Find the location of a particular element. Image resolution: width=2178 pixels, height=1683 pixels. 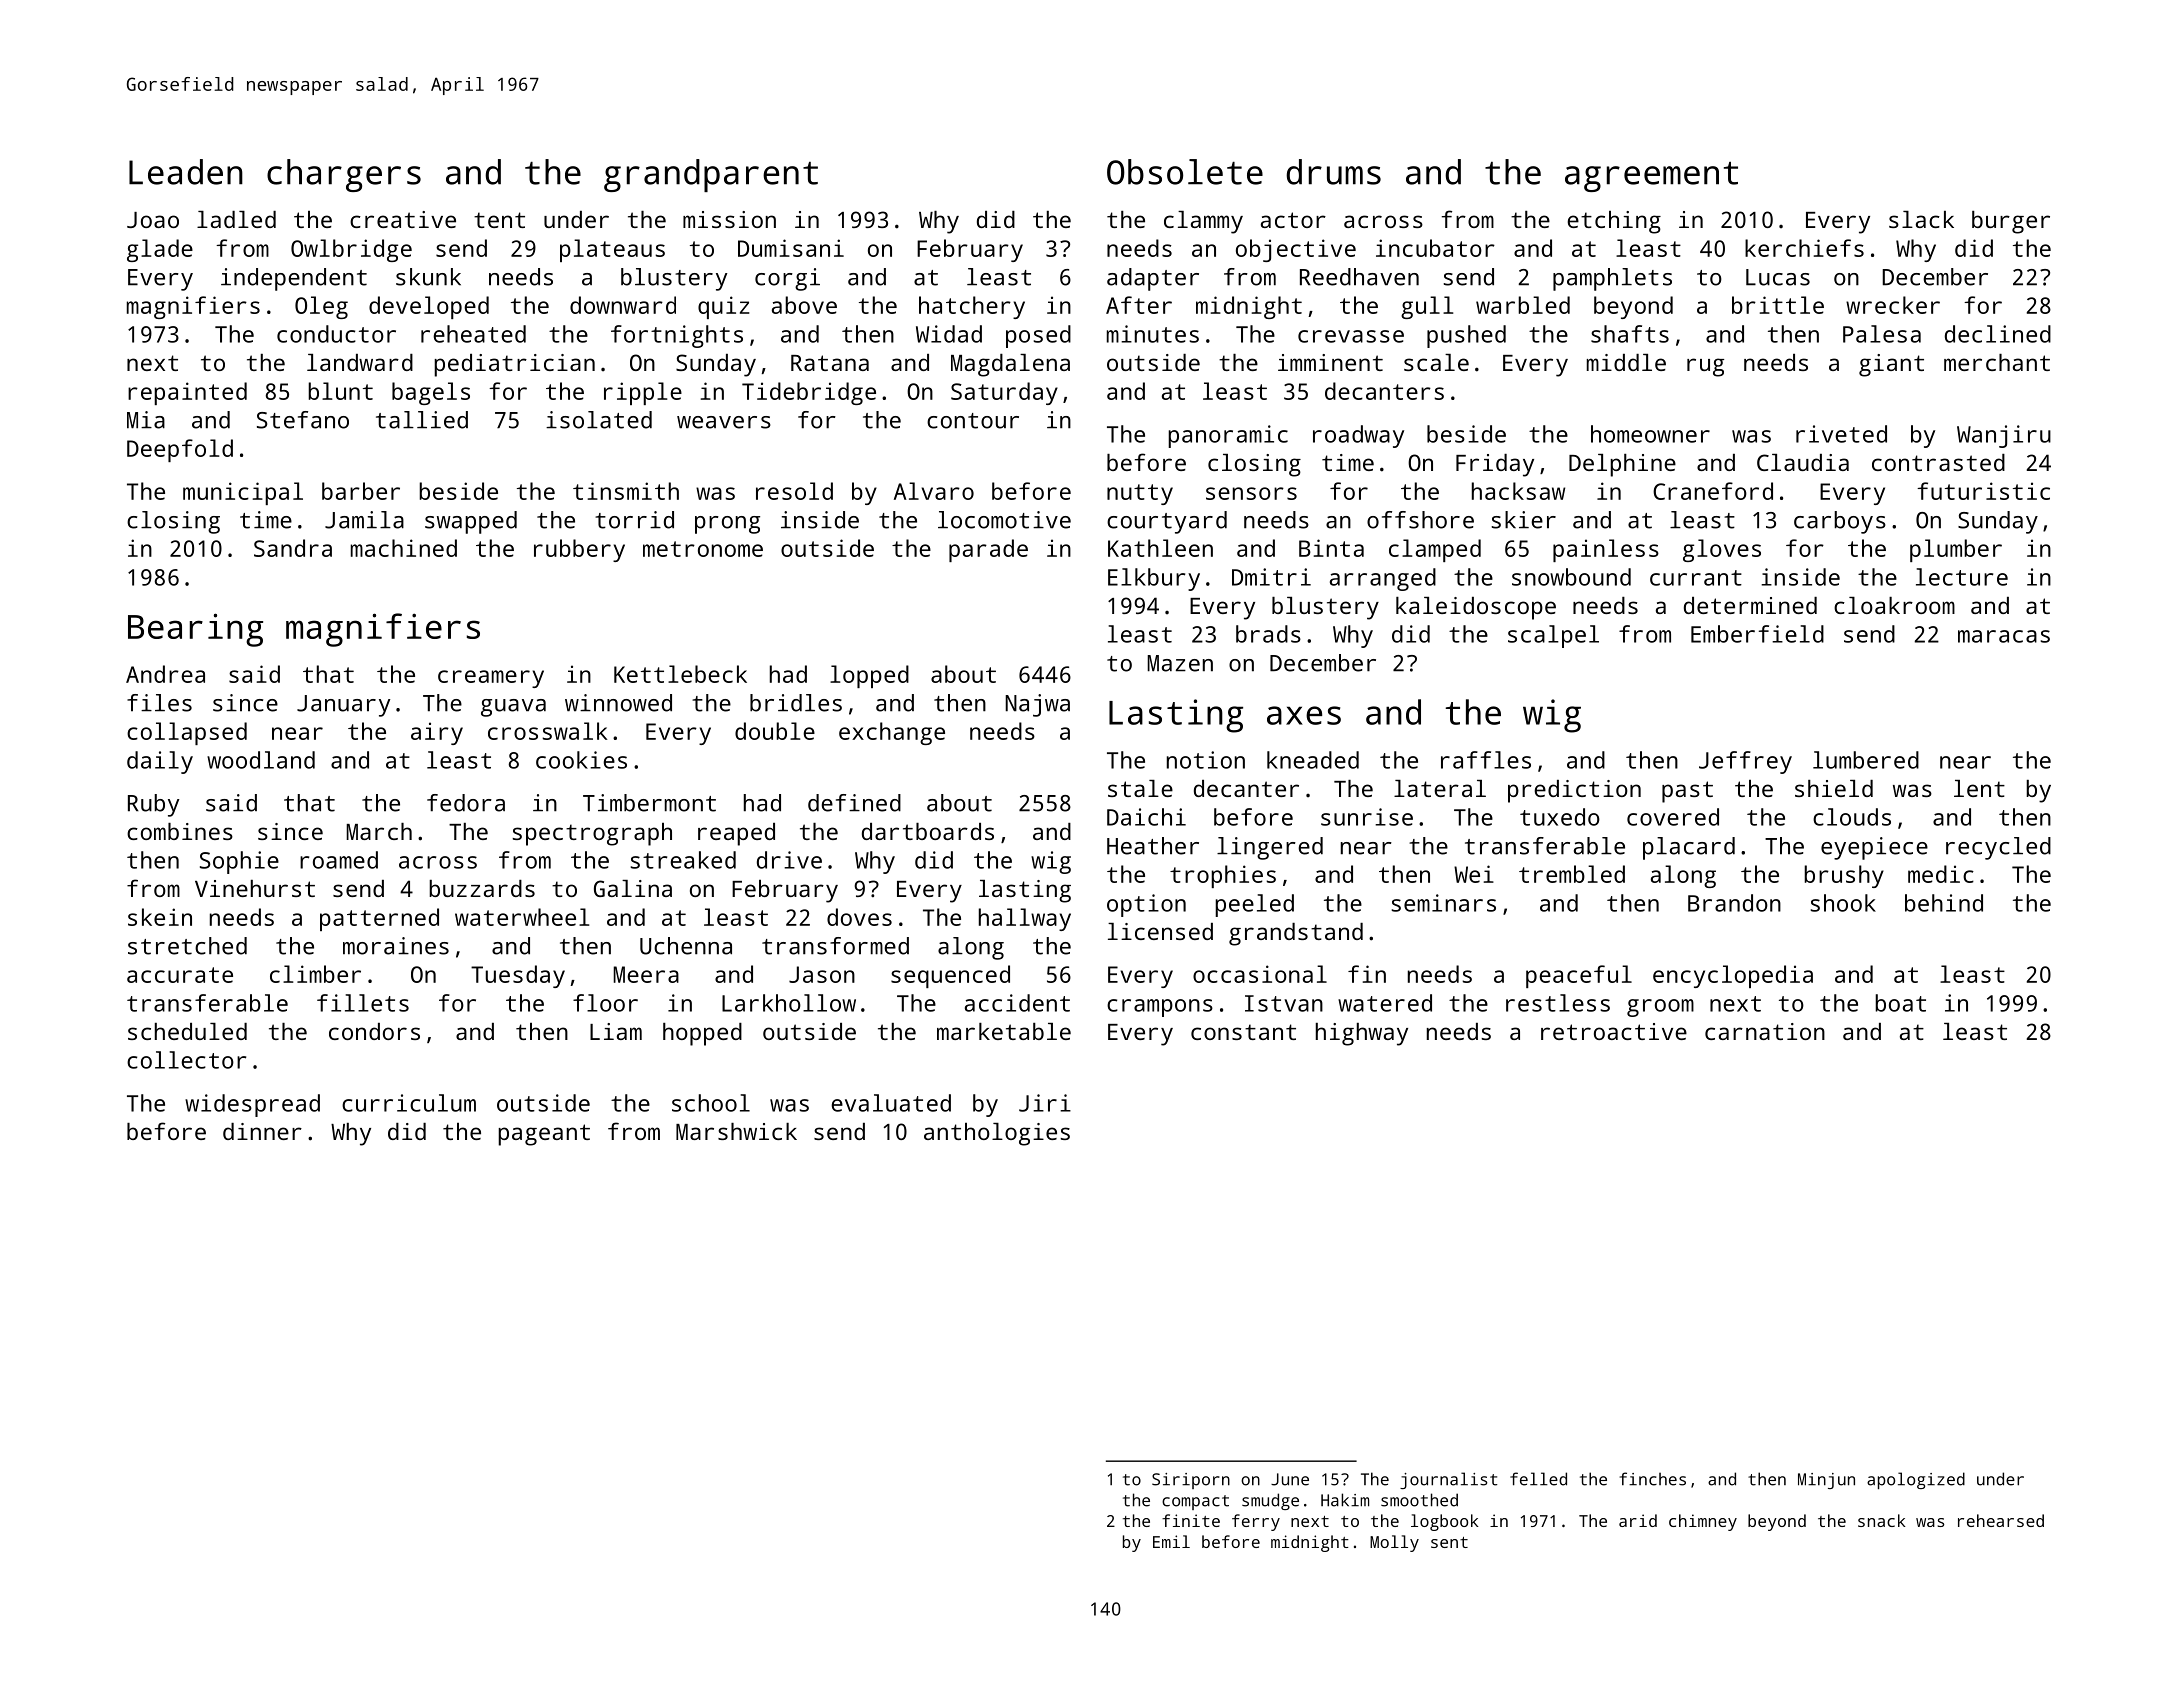

Obsolete is located at coordinates (1185, 172).
